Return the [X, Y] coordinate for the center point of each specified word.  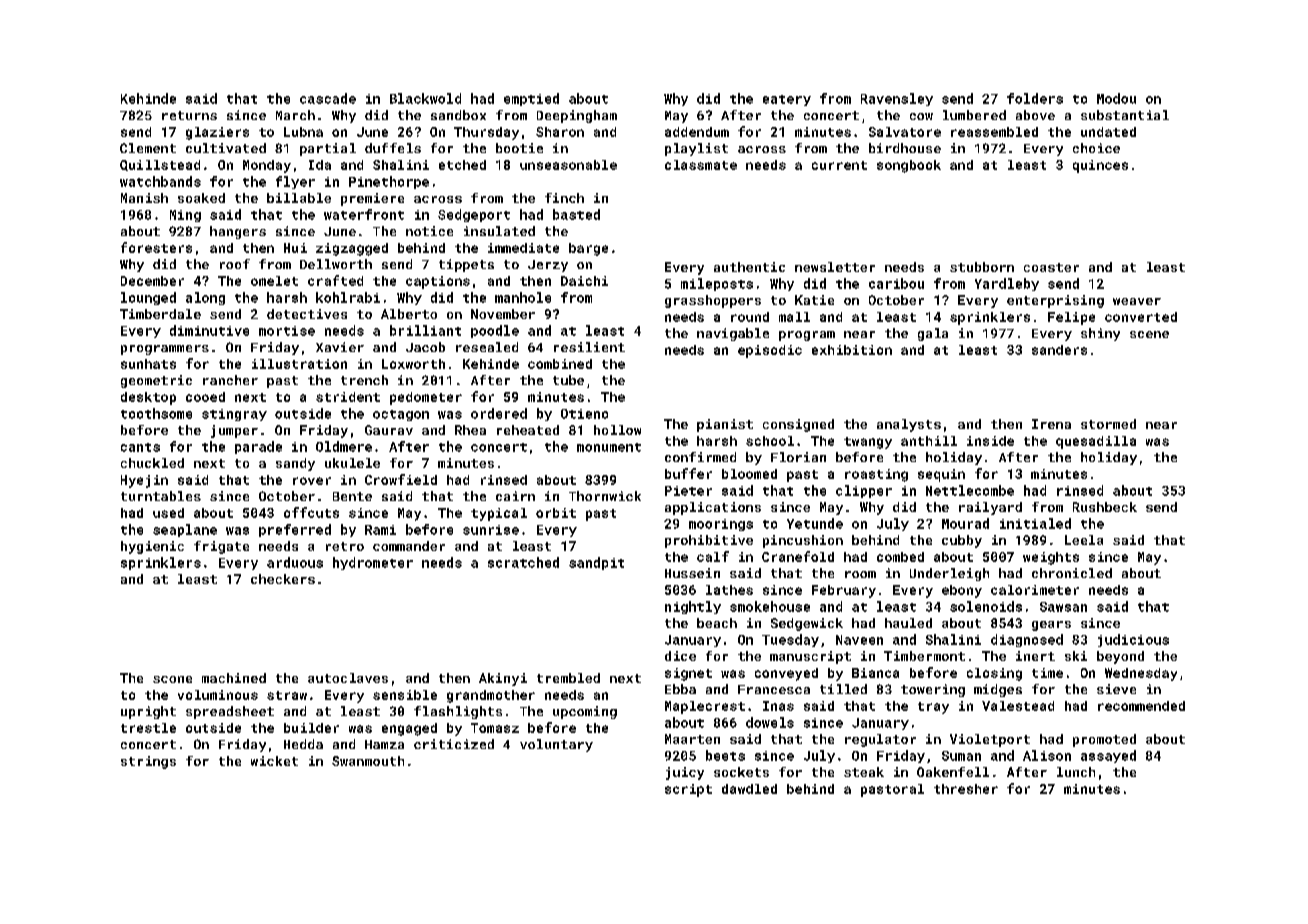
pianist [725, 425]
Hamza [384, 744]
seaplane [185, 530]
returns [189, 115]
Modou [1116, 98]
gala [933, 334]
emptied [531, 99]
